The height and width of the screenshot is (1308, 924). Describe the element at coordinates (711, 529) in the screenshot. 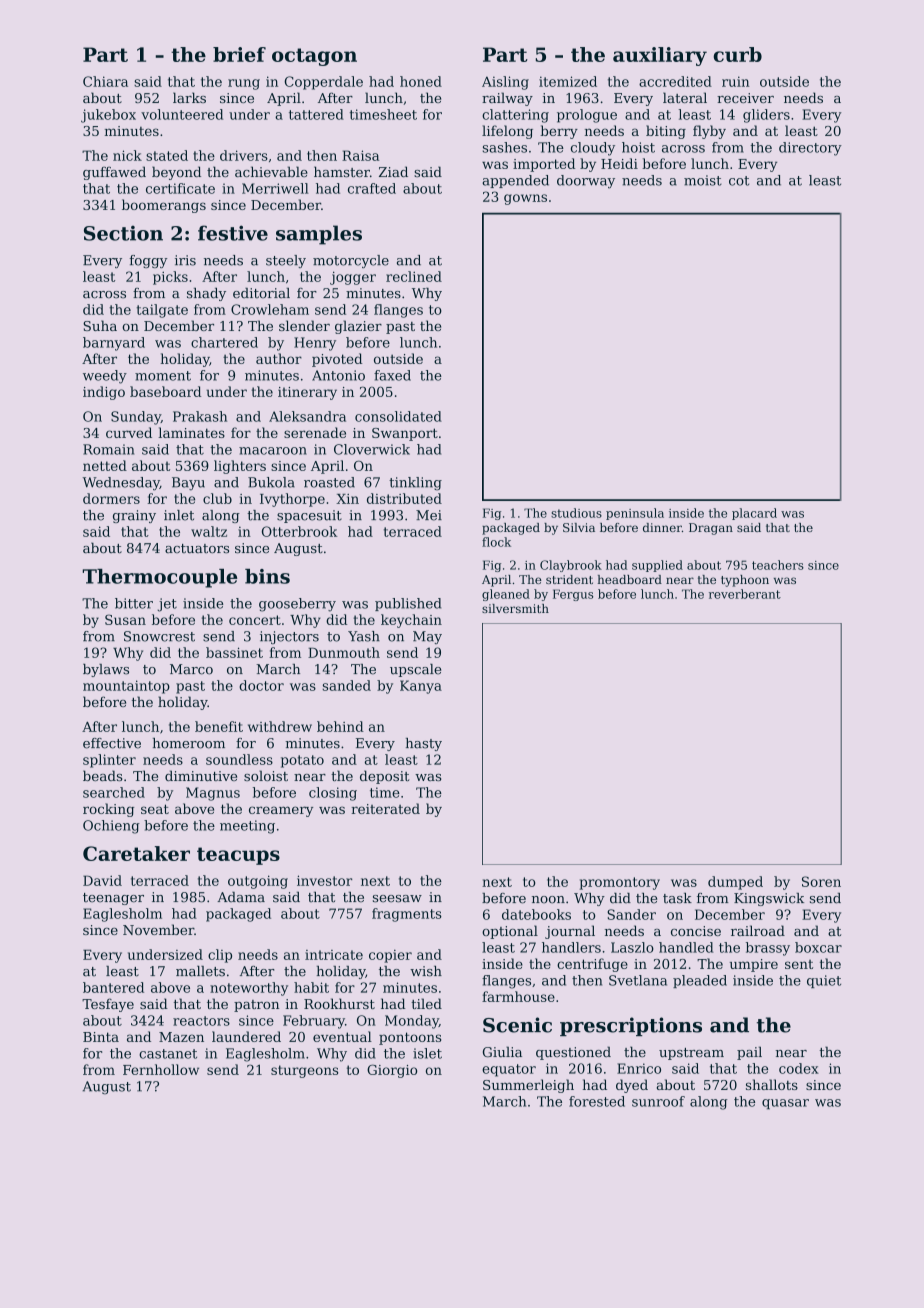

I see `Dragan` at that location.
